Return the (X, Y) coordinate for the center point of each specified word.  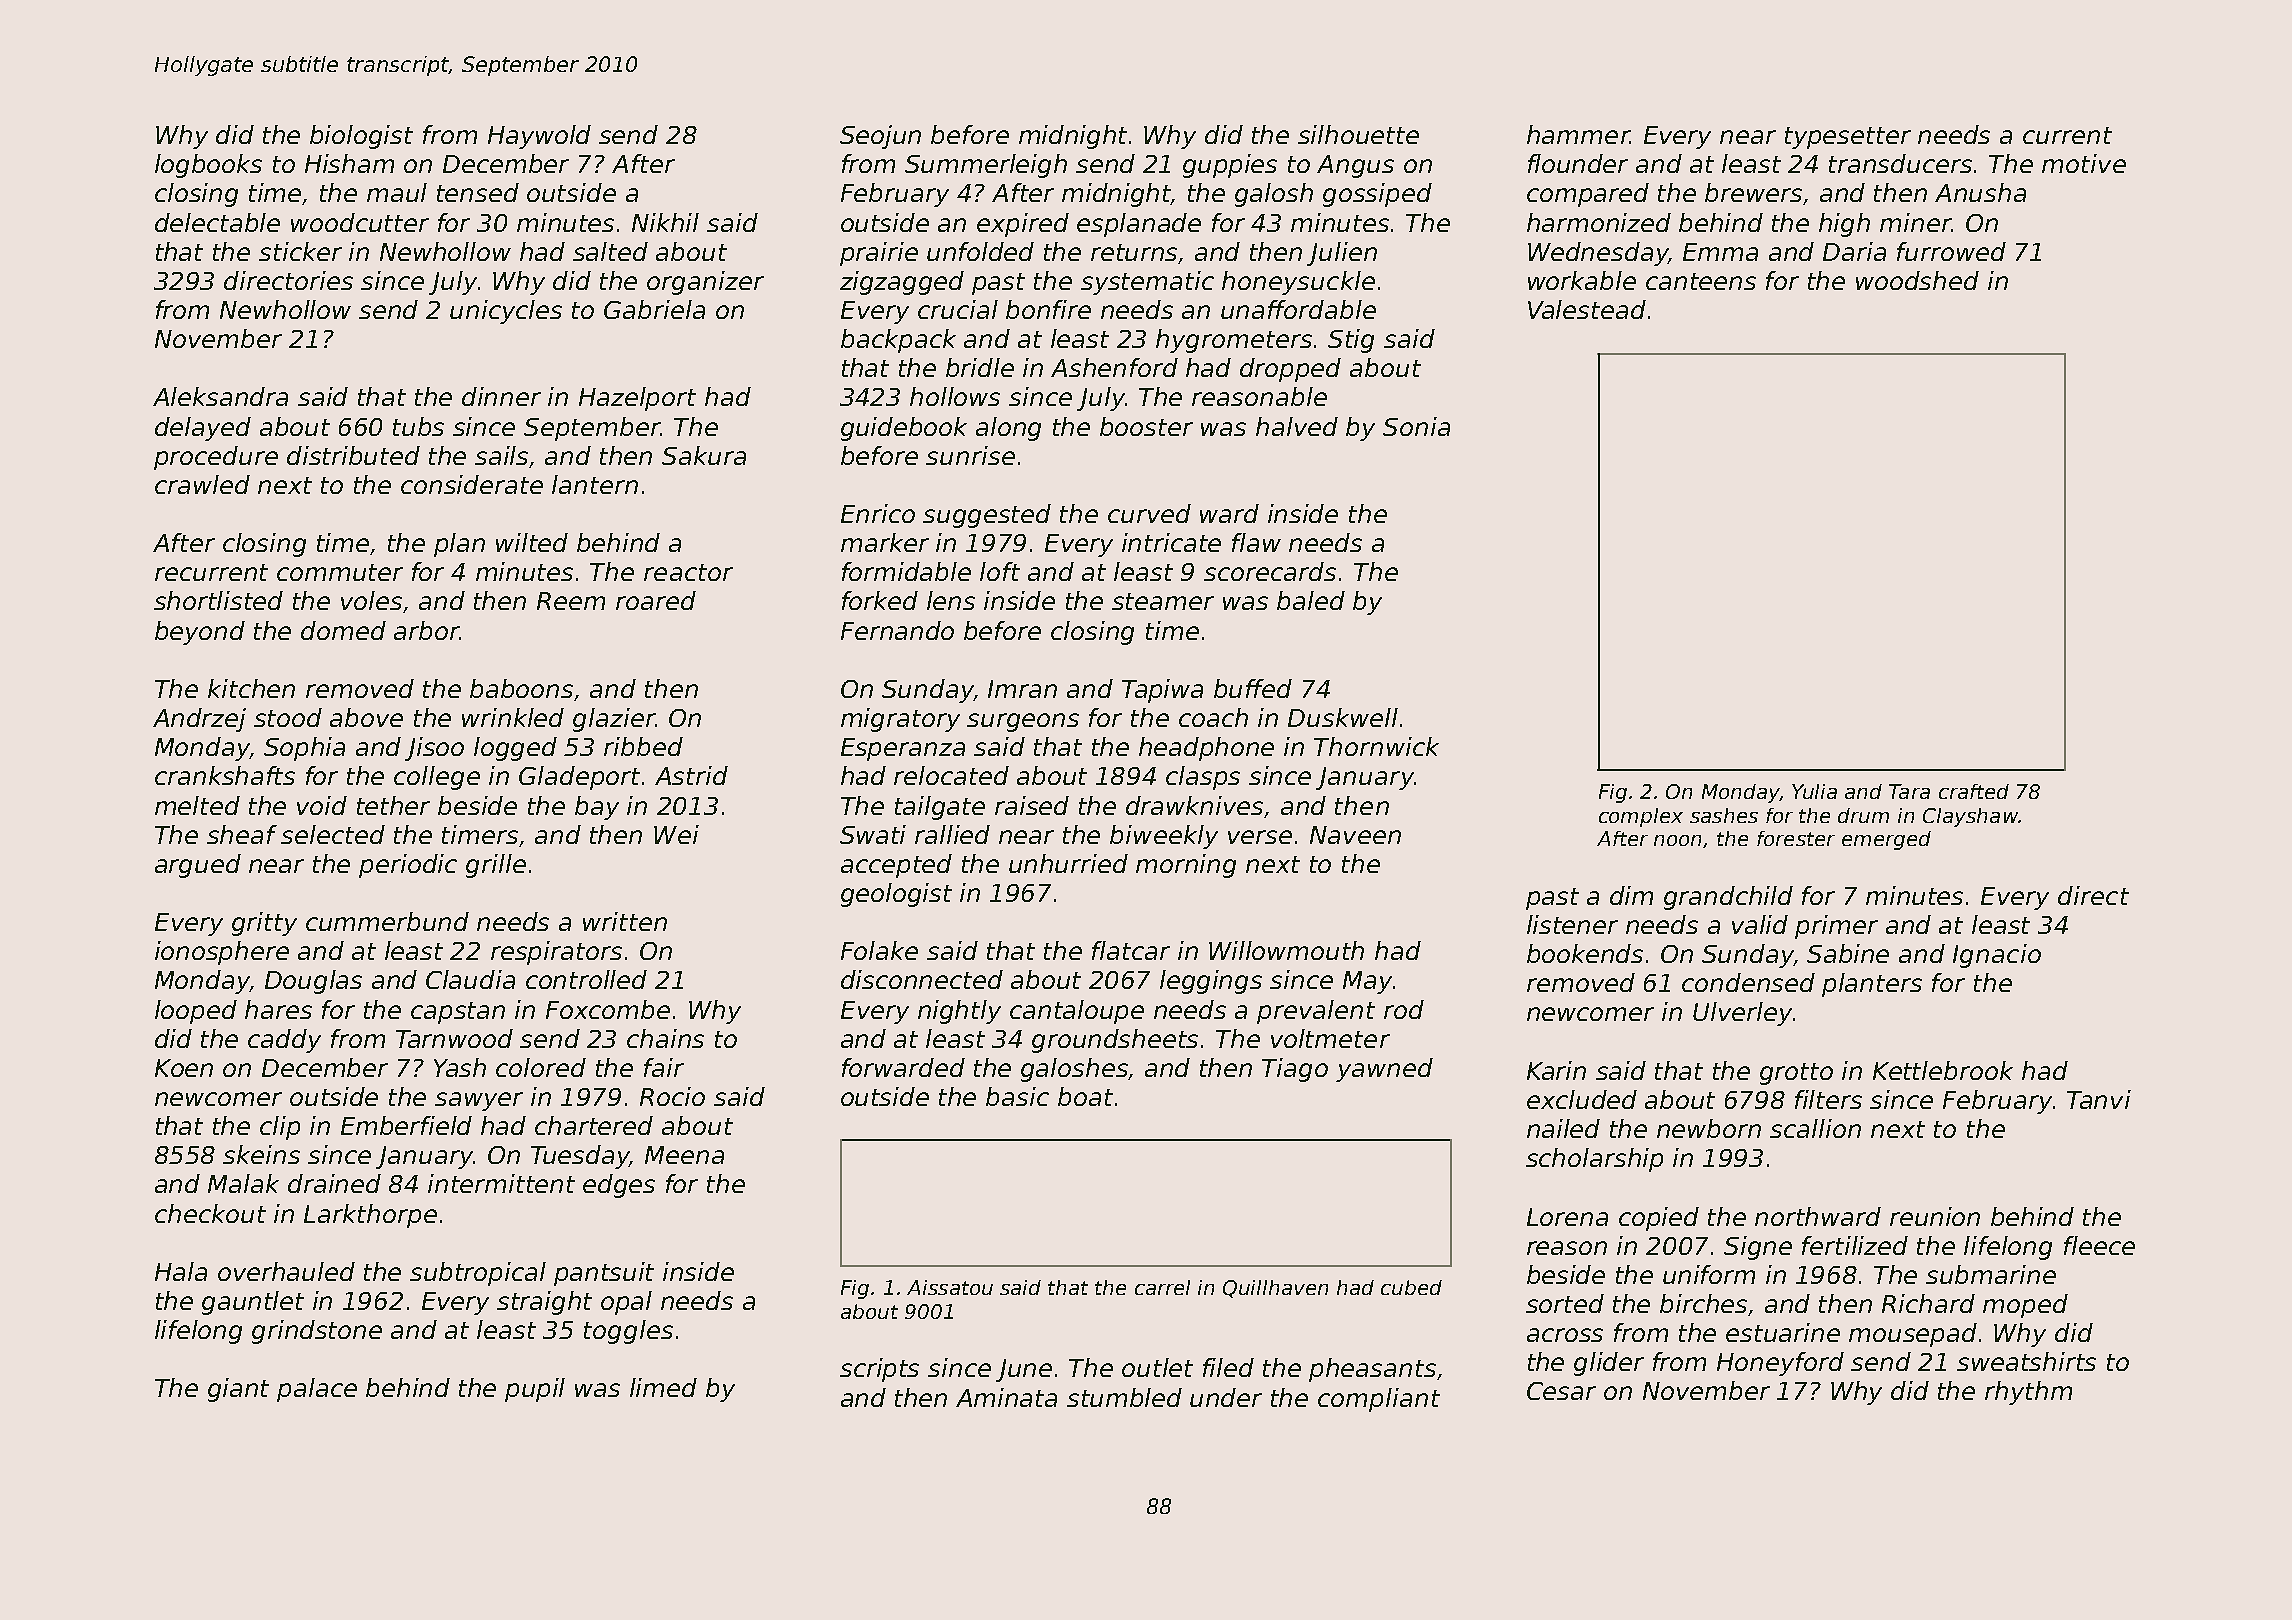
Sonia (1416, 426)
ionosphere (222, 953)
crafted (1974, 791)
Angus (1355, 166)
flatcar (1131, 950)
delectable (217, 222)
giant (238, 1390)
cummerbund (387, 921)
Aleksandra (220, 396)
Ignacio (1997, 956)
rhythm (2028, 1393)
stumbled (1124, 1397)
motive (2084, 163)
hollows (955, 396)
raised (1032, 805)
